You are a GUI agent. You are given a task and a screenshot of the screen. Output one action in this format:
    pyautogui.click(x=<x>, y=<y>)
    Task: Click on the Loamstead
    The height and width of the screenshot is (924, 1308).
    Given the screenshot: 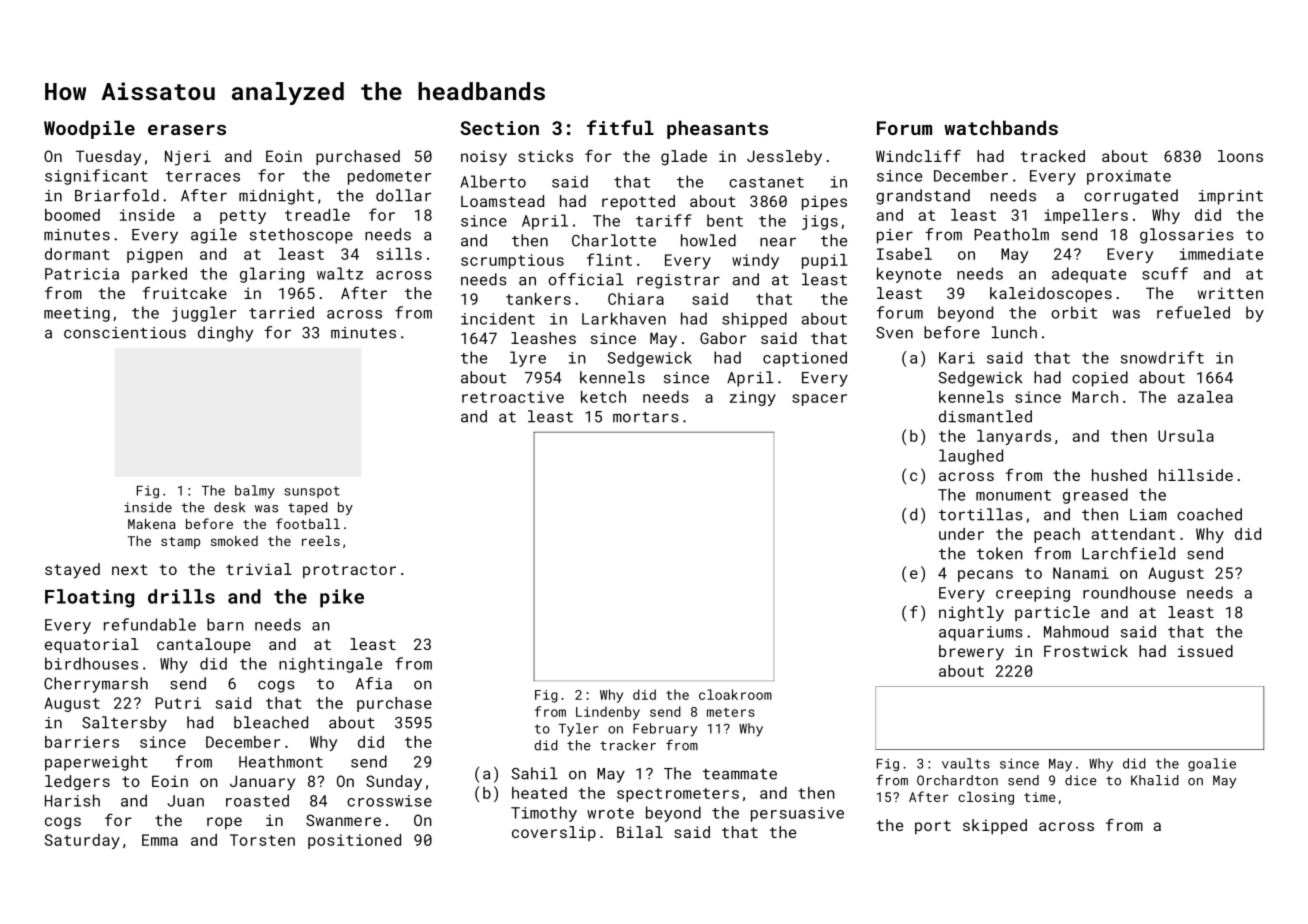 What is the action you would take?
    pyautogui.click(x=502, y=201)
